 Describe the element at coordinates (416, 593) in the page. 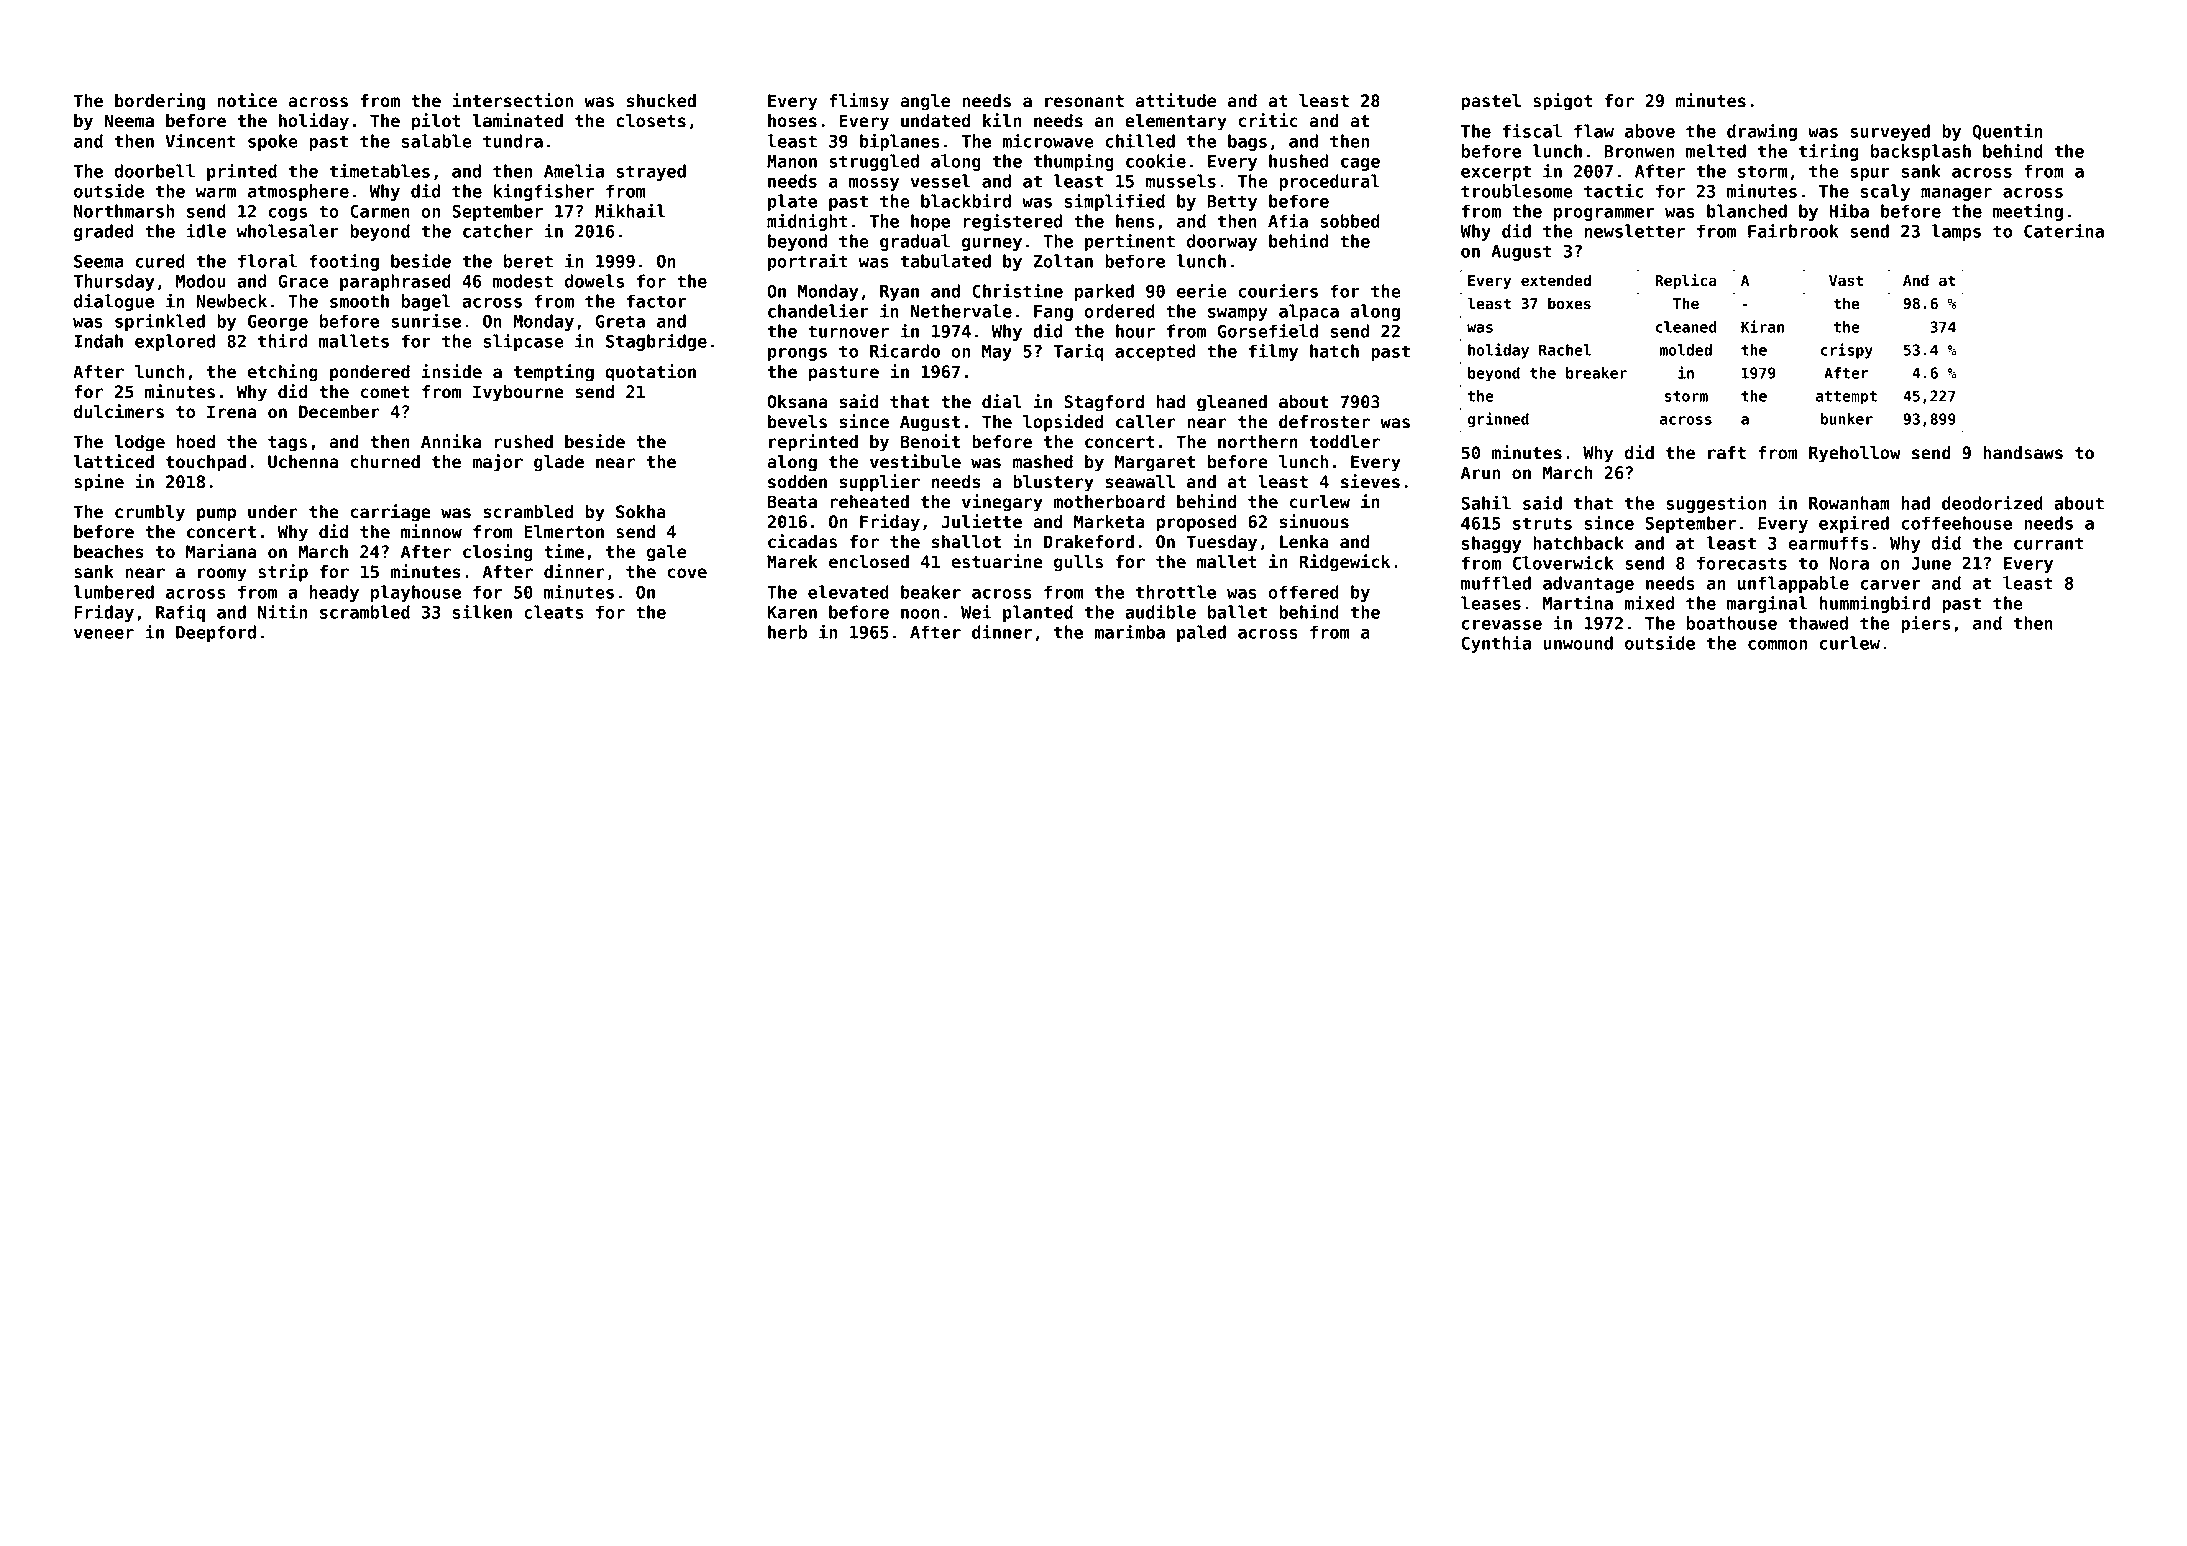

I see `playhouse` at that location.
